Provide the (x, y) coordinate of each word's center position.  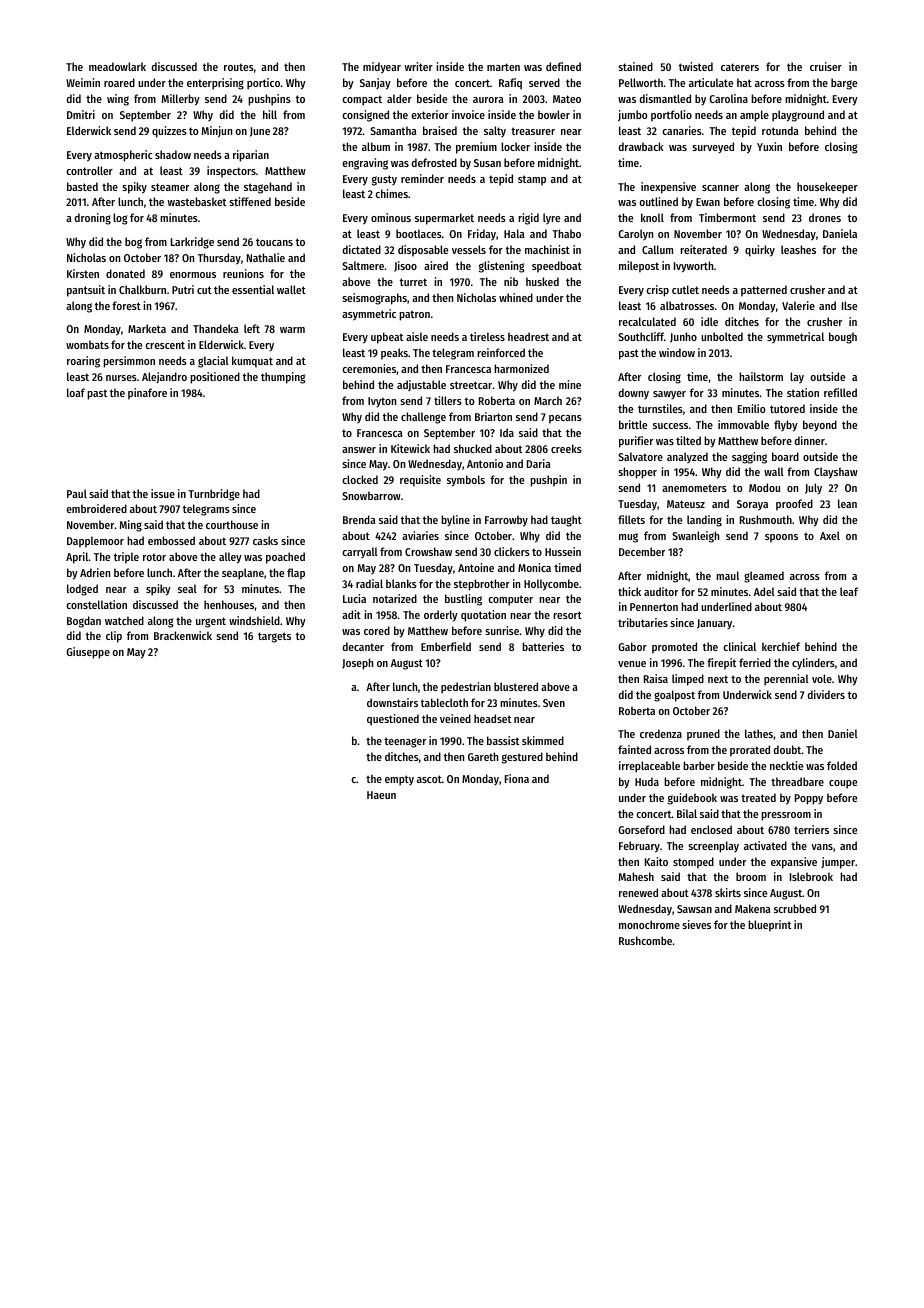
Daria (539, 463)
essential (253, 289)
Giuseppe (88, 653)
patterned (764, 291)
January (714, 624)
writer (418, 66)
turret (413, 282)
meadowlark (117, 66)
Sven (554, 703)
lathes (759, 733)
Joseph (357, 664)
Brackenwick (183, 635)
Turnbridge (214, 495)
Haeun (381, 795)
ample (754, 116)
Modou (764, 487)
